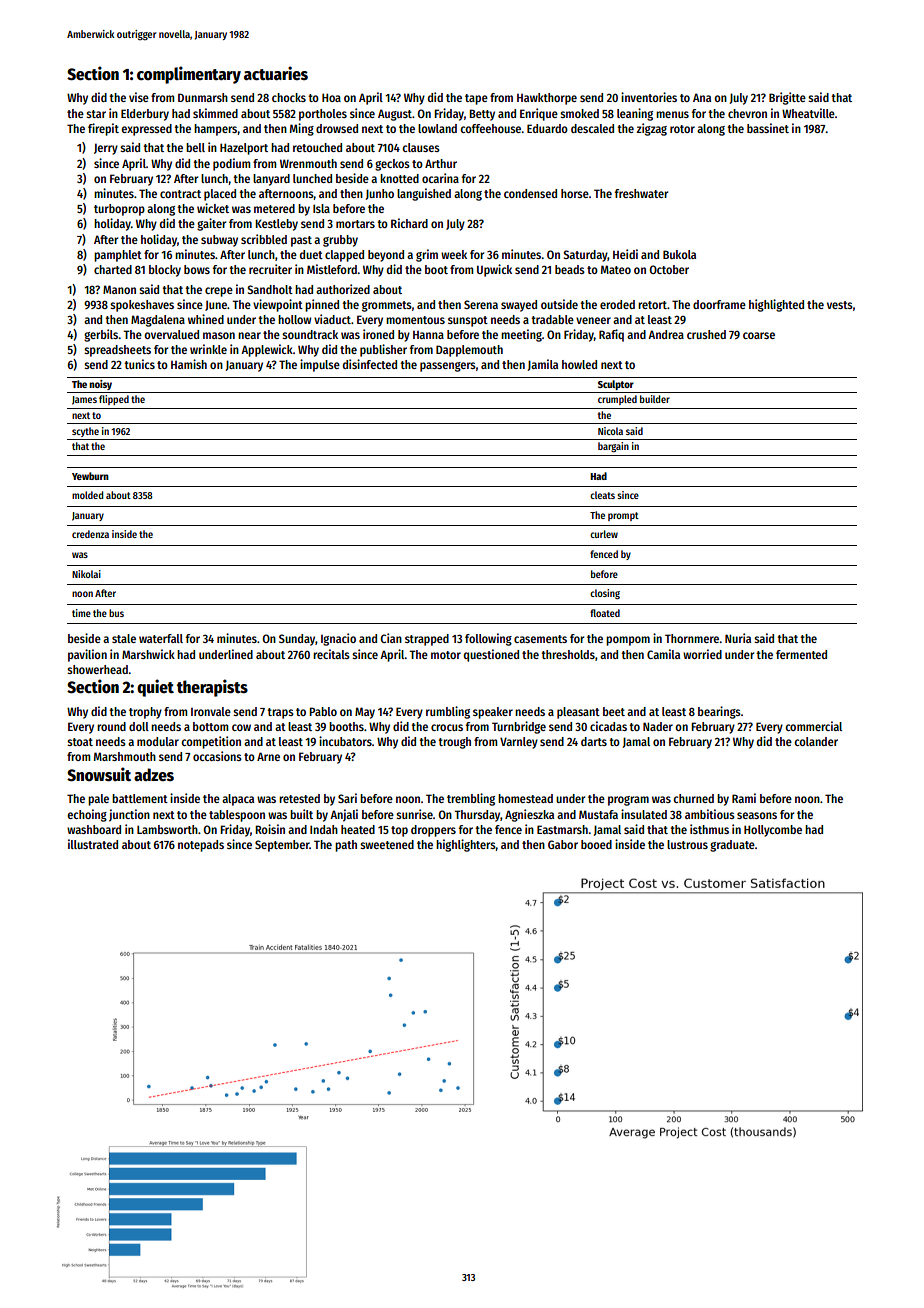 This document has height=1308, width=924. I want to click on tunics, so click(139, 364).
